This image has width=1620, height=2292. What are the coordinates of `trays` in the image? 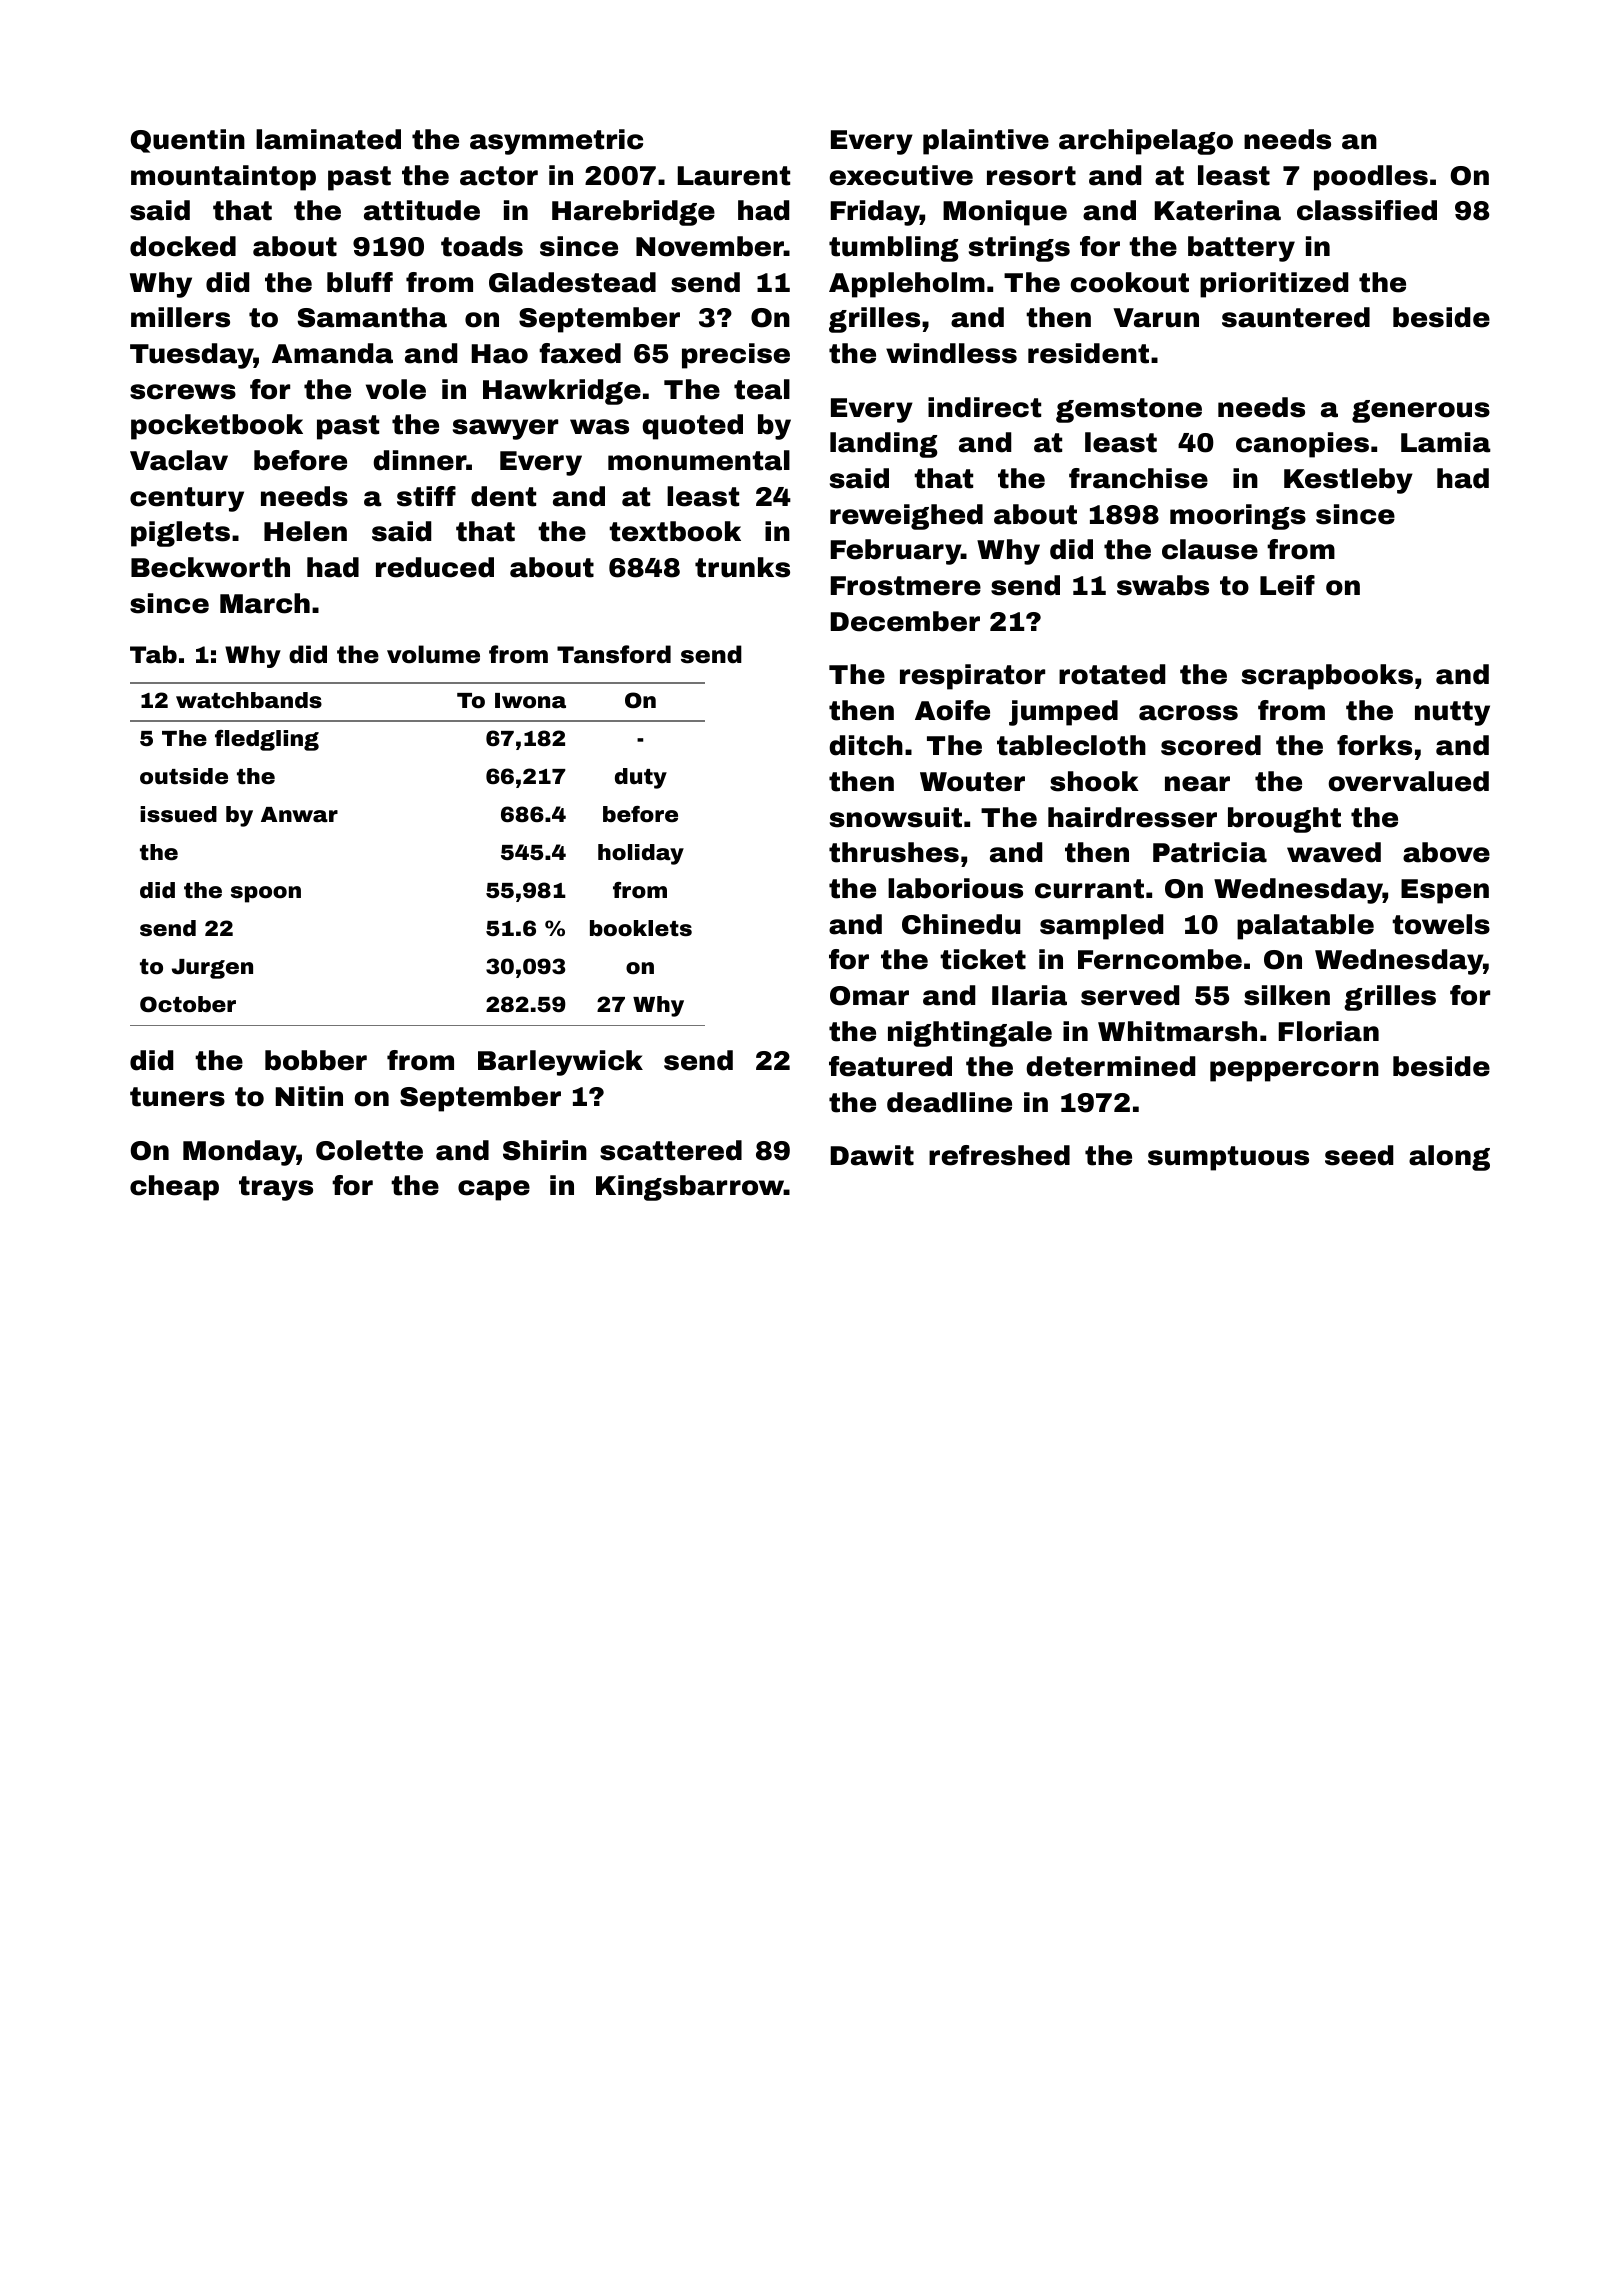 It's located at (276, 1188).
